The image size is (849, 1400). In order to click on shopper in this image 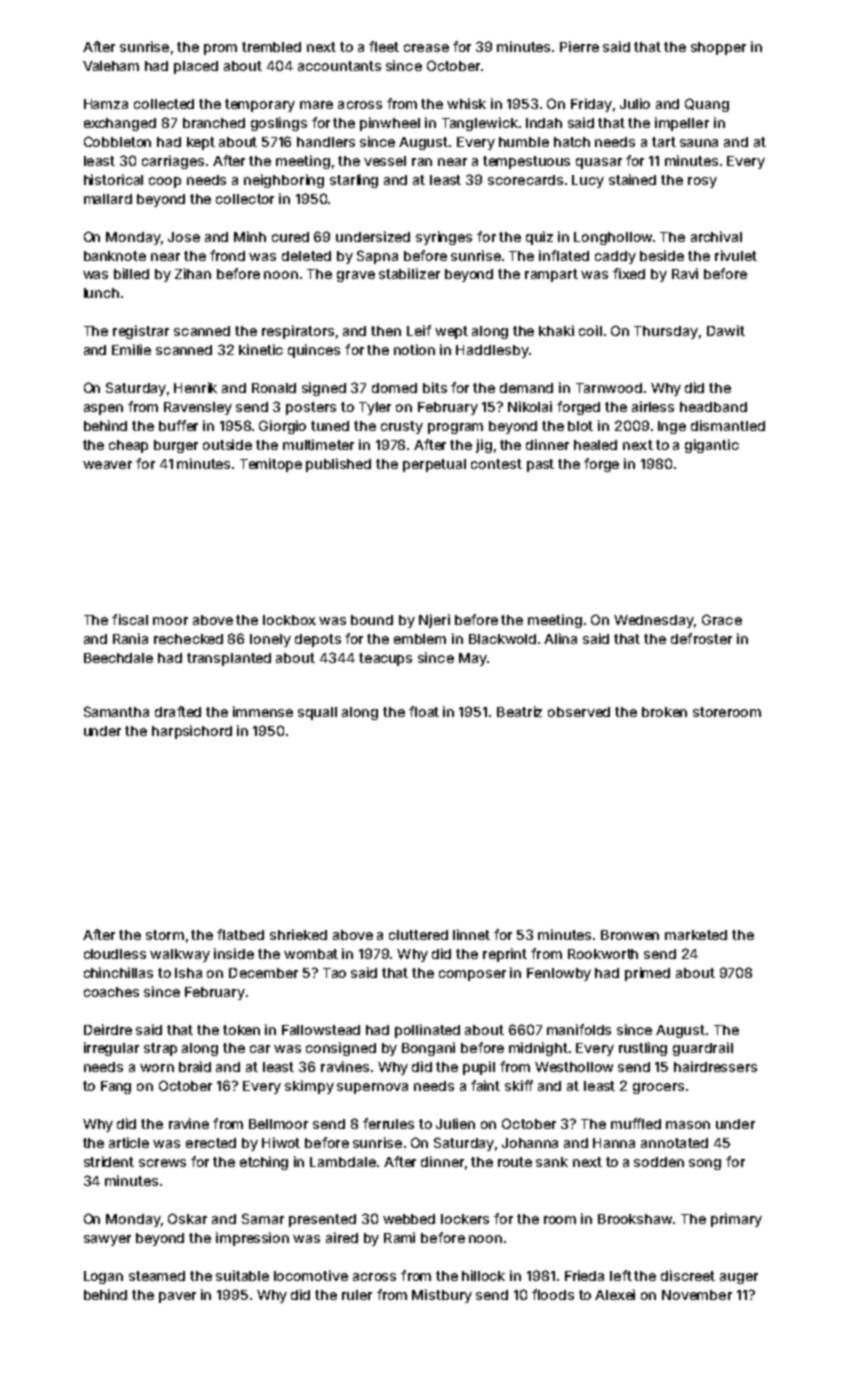, I will do `click(718, 48)`.
